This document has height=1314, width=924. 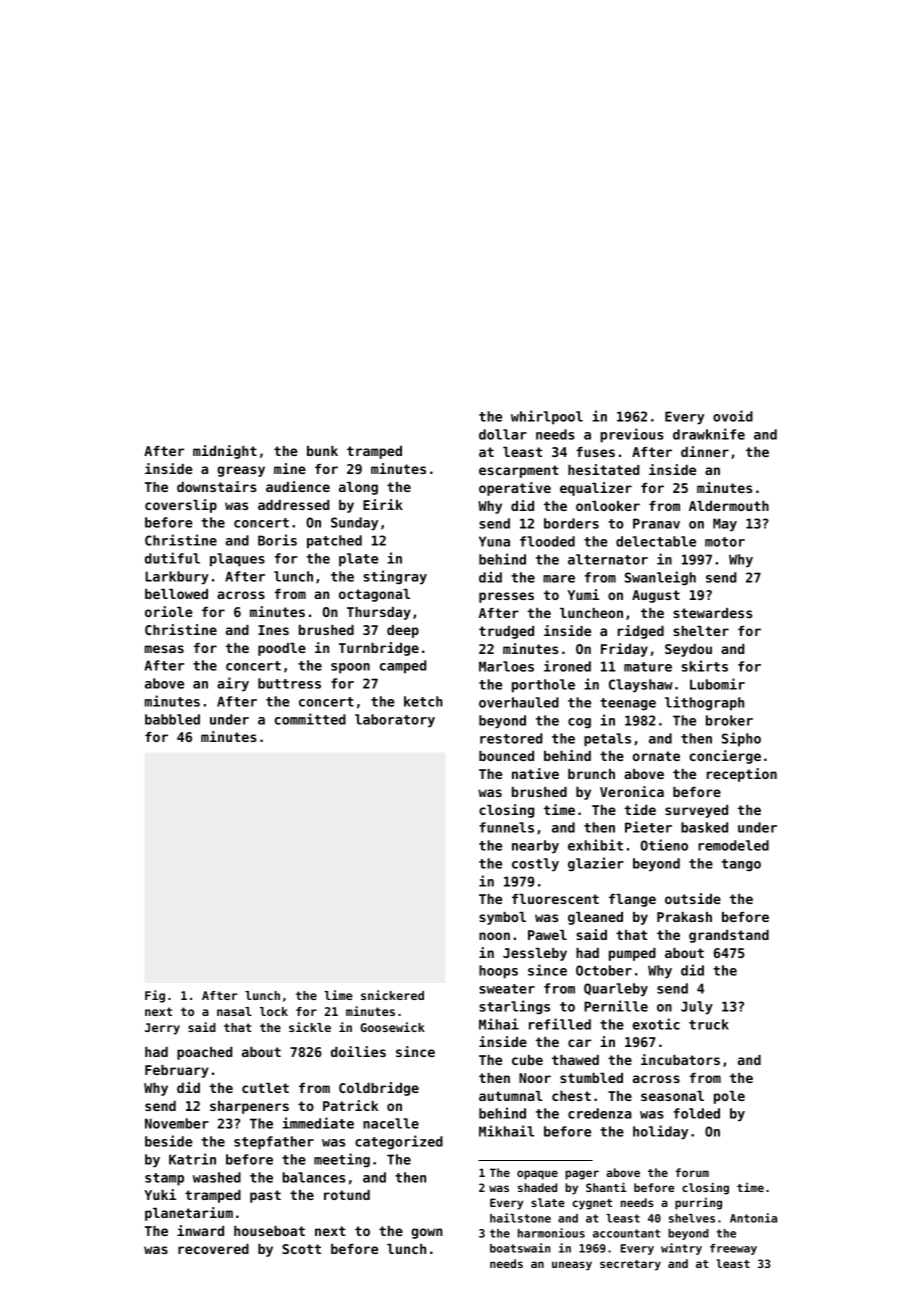 What do you see at coordinates (697, 1008) in the document?
I see `July` at bounding box center [697, 1008].
